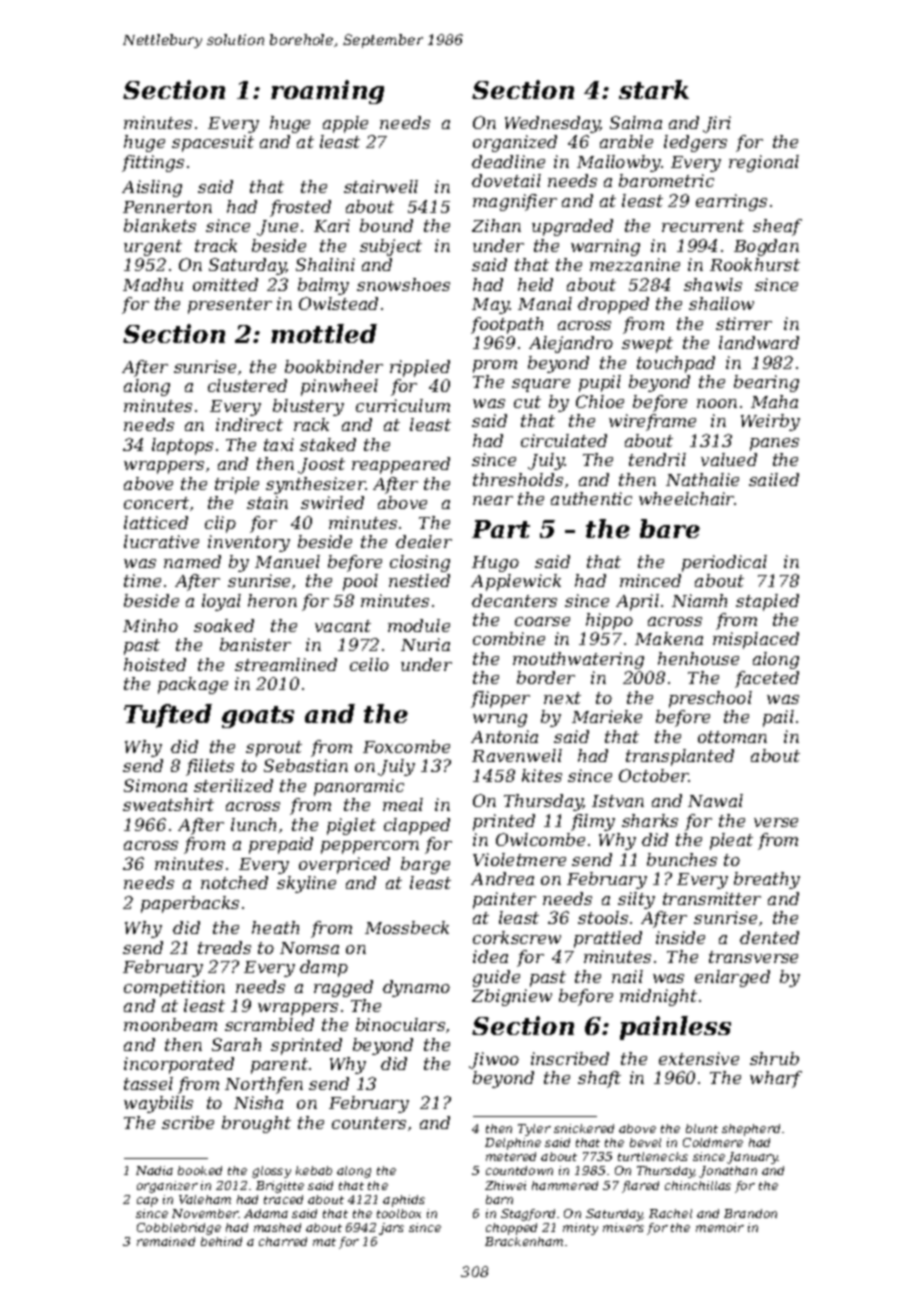  I want to click on time, so click(142, 580).
